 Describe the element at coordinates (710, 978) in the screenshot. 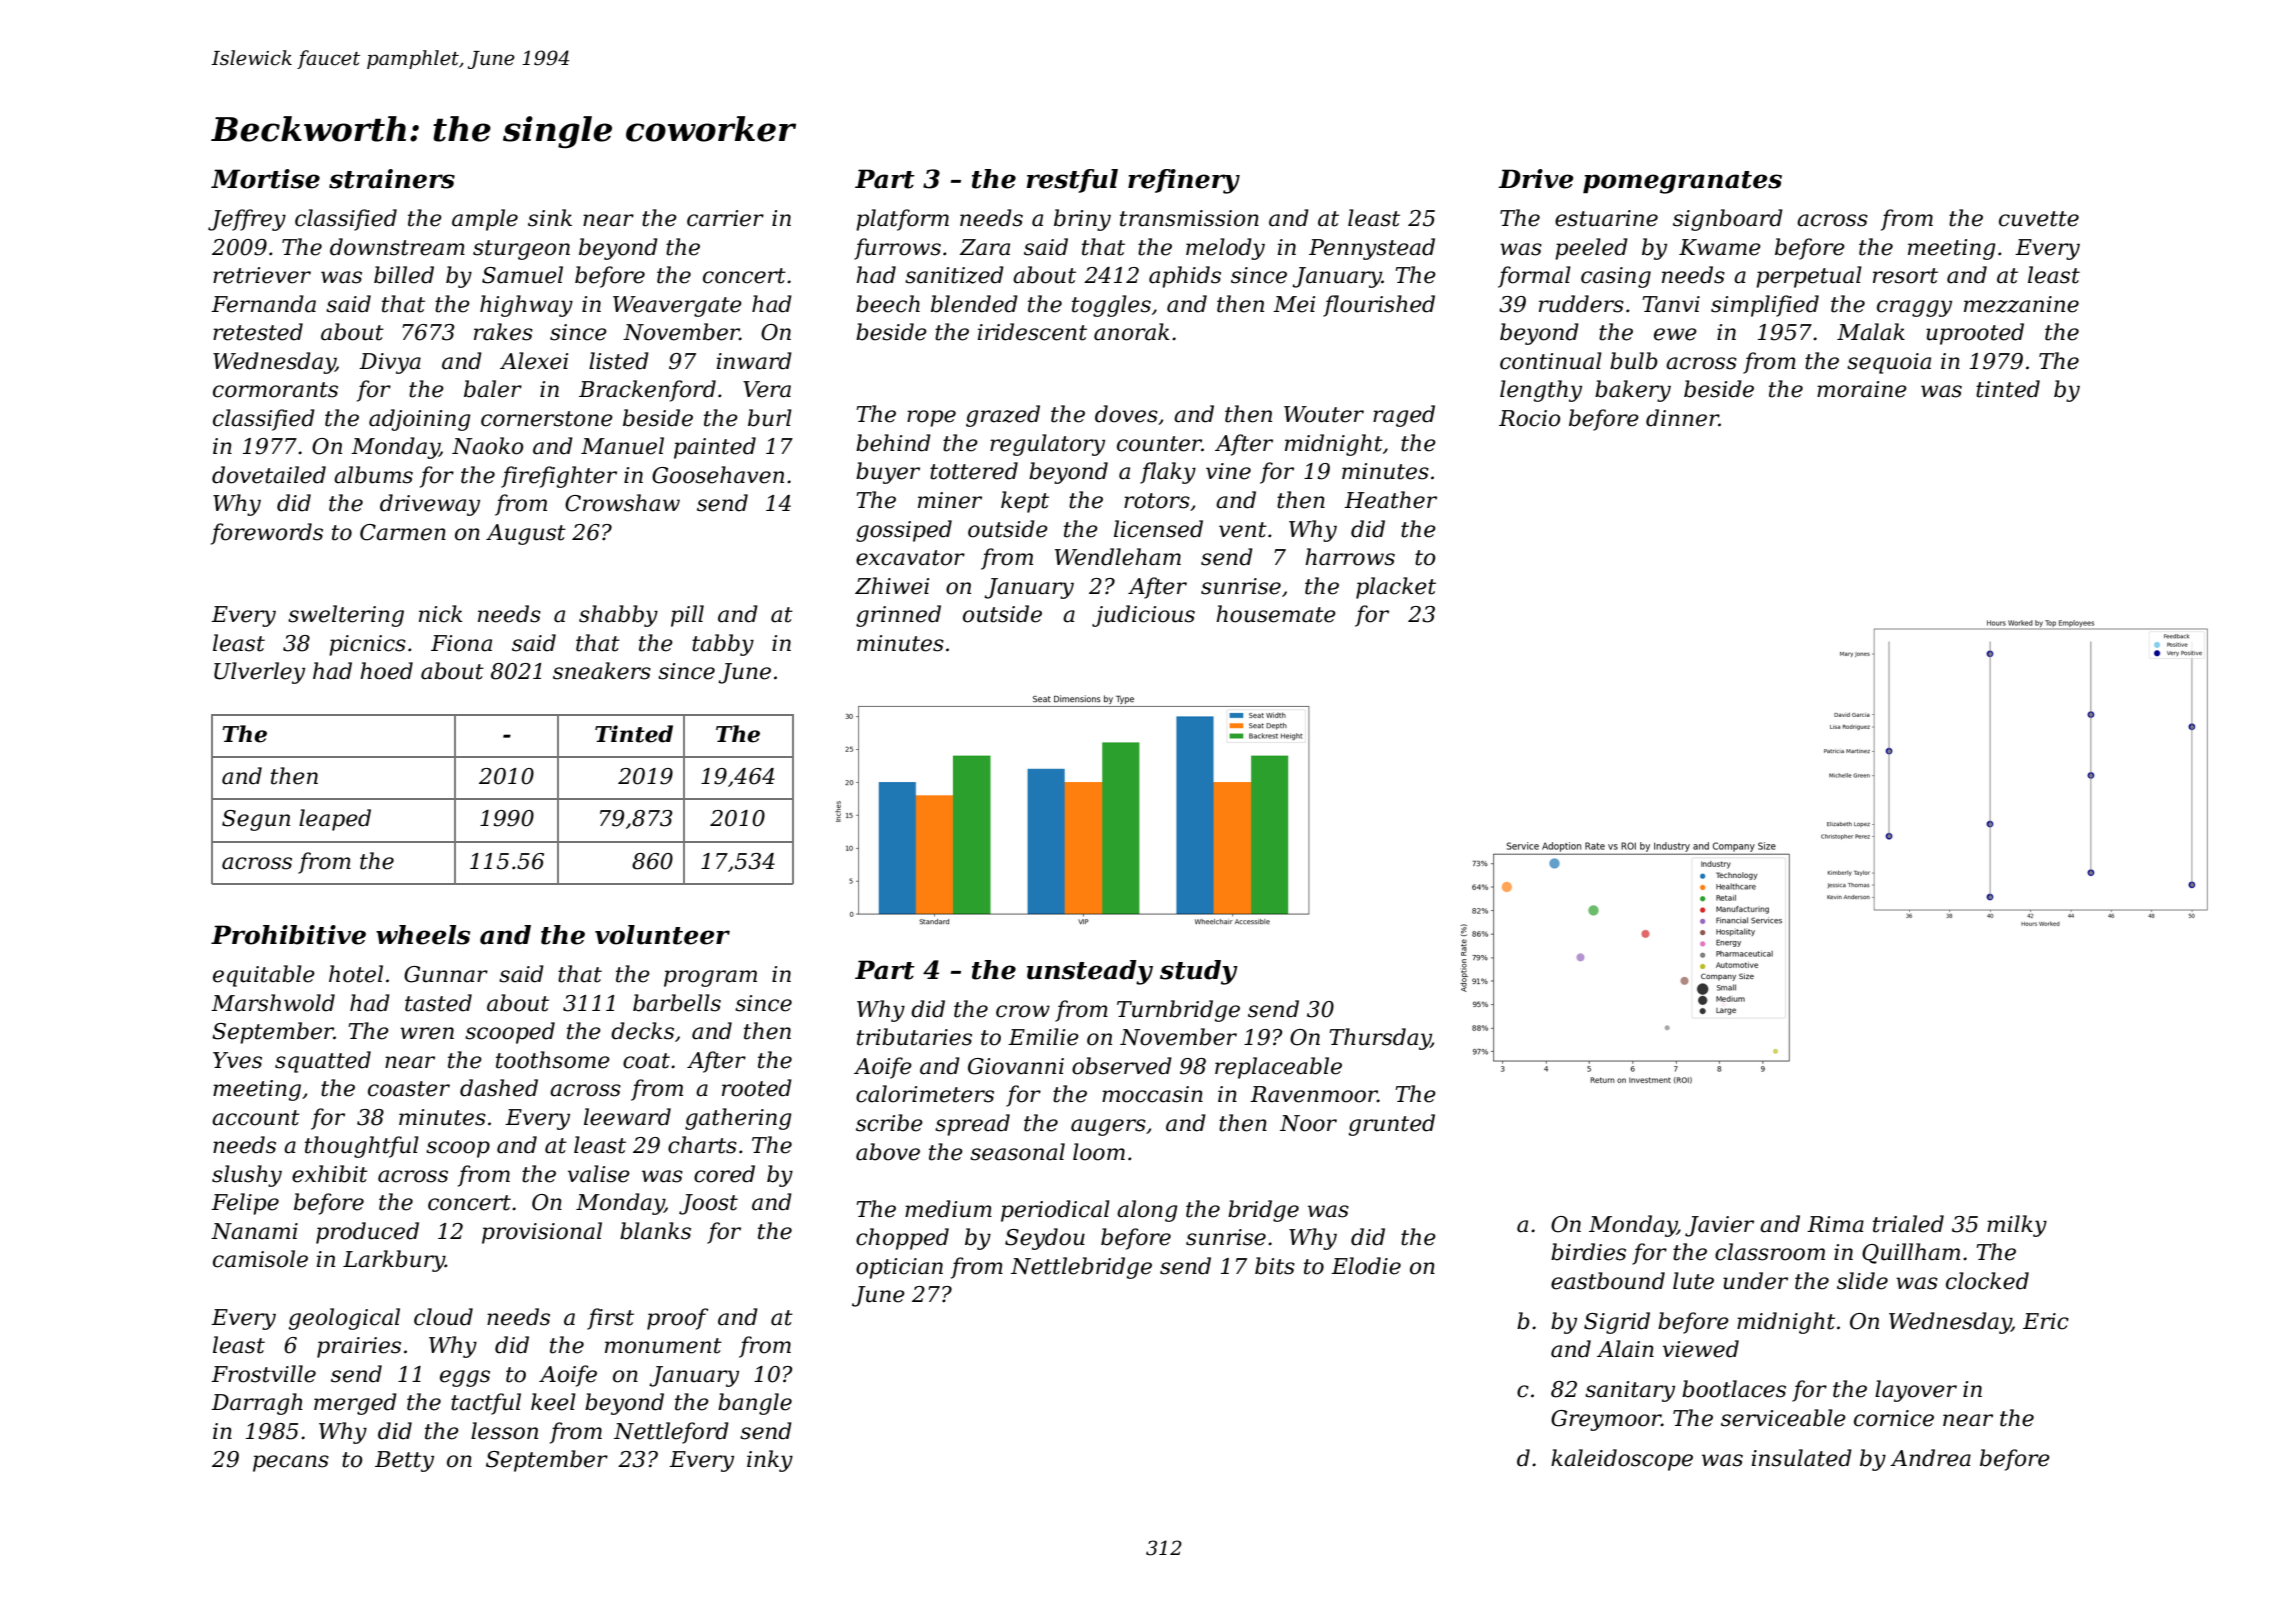

I see `program` at that location.
